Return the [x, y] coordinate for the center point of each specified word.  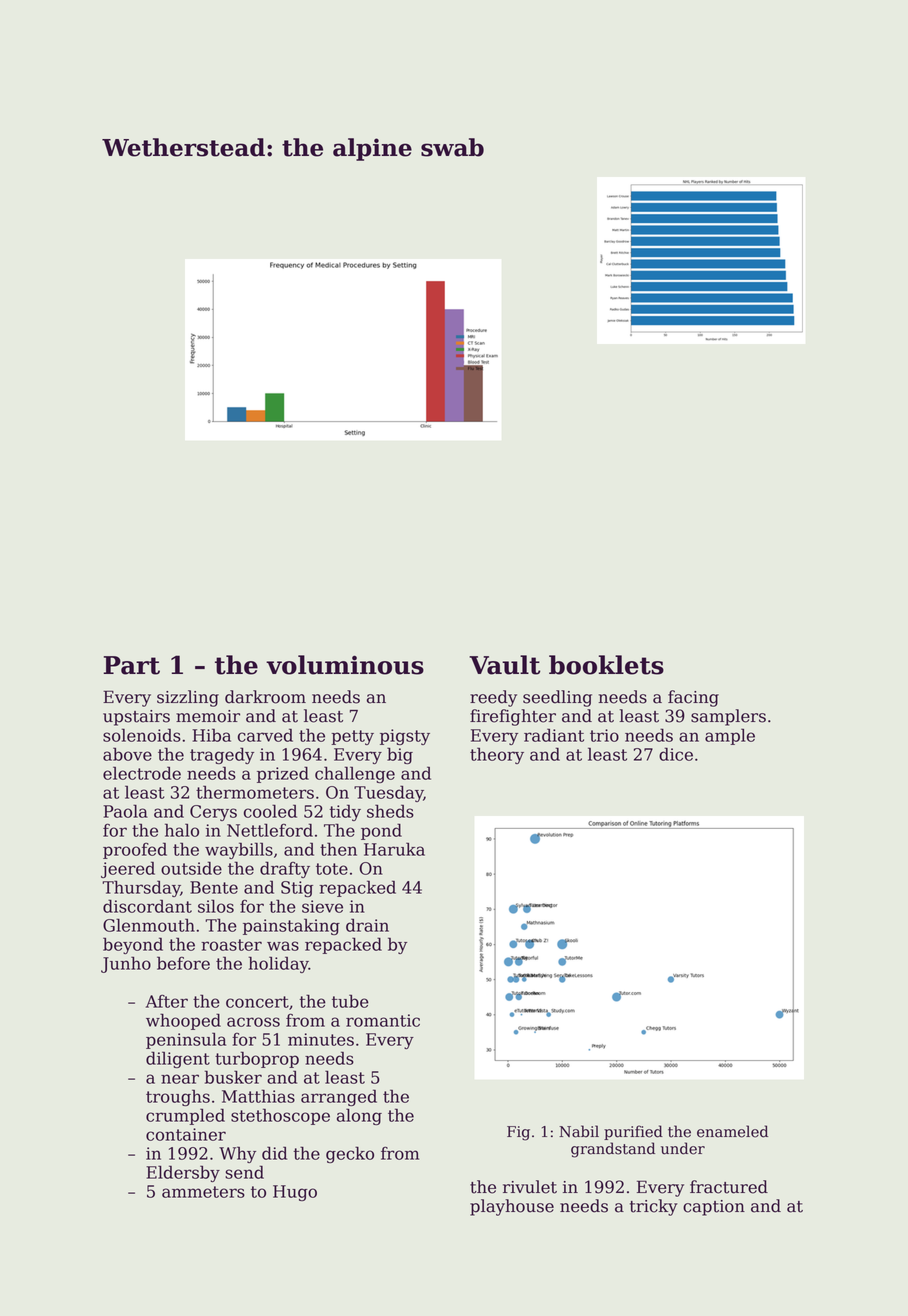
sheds [390, 811]
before [183, 963]
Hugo [295, 1193]
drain [367, 925]
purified [633, 1132]
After [167, 1001]
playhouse [512, 1207]
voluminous [345, 665]
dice [676, 754]
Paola [125, 811]
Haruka [394, 849]
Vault [504, 665]
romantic [383, 1020]
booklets [606, 665]
